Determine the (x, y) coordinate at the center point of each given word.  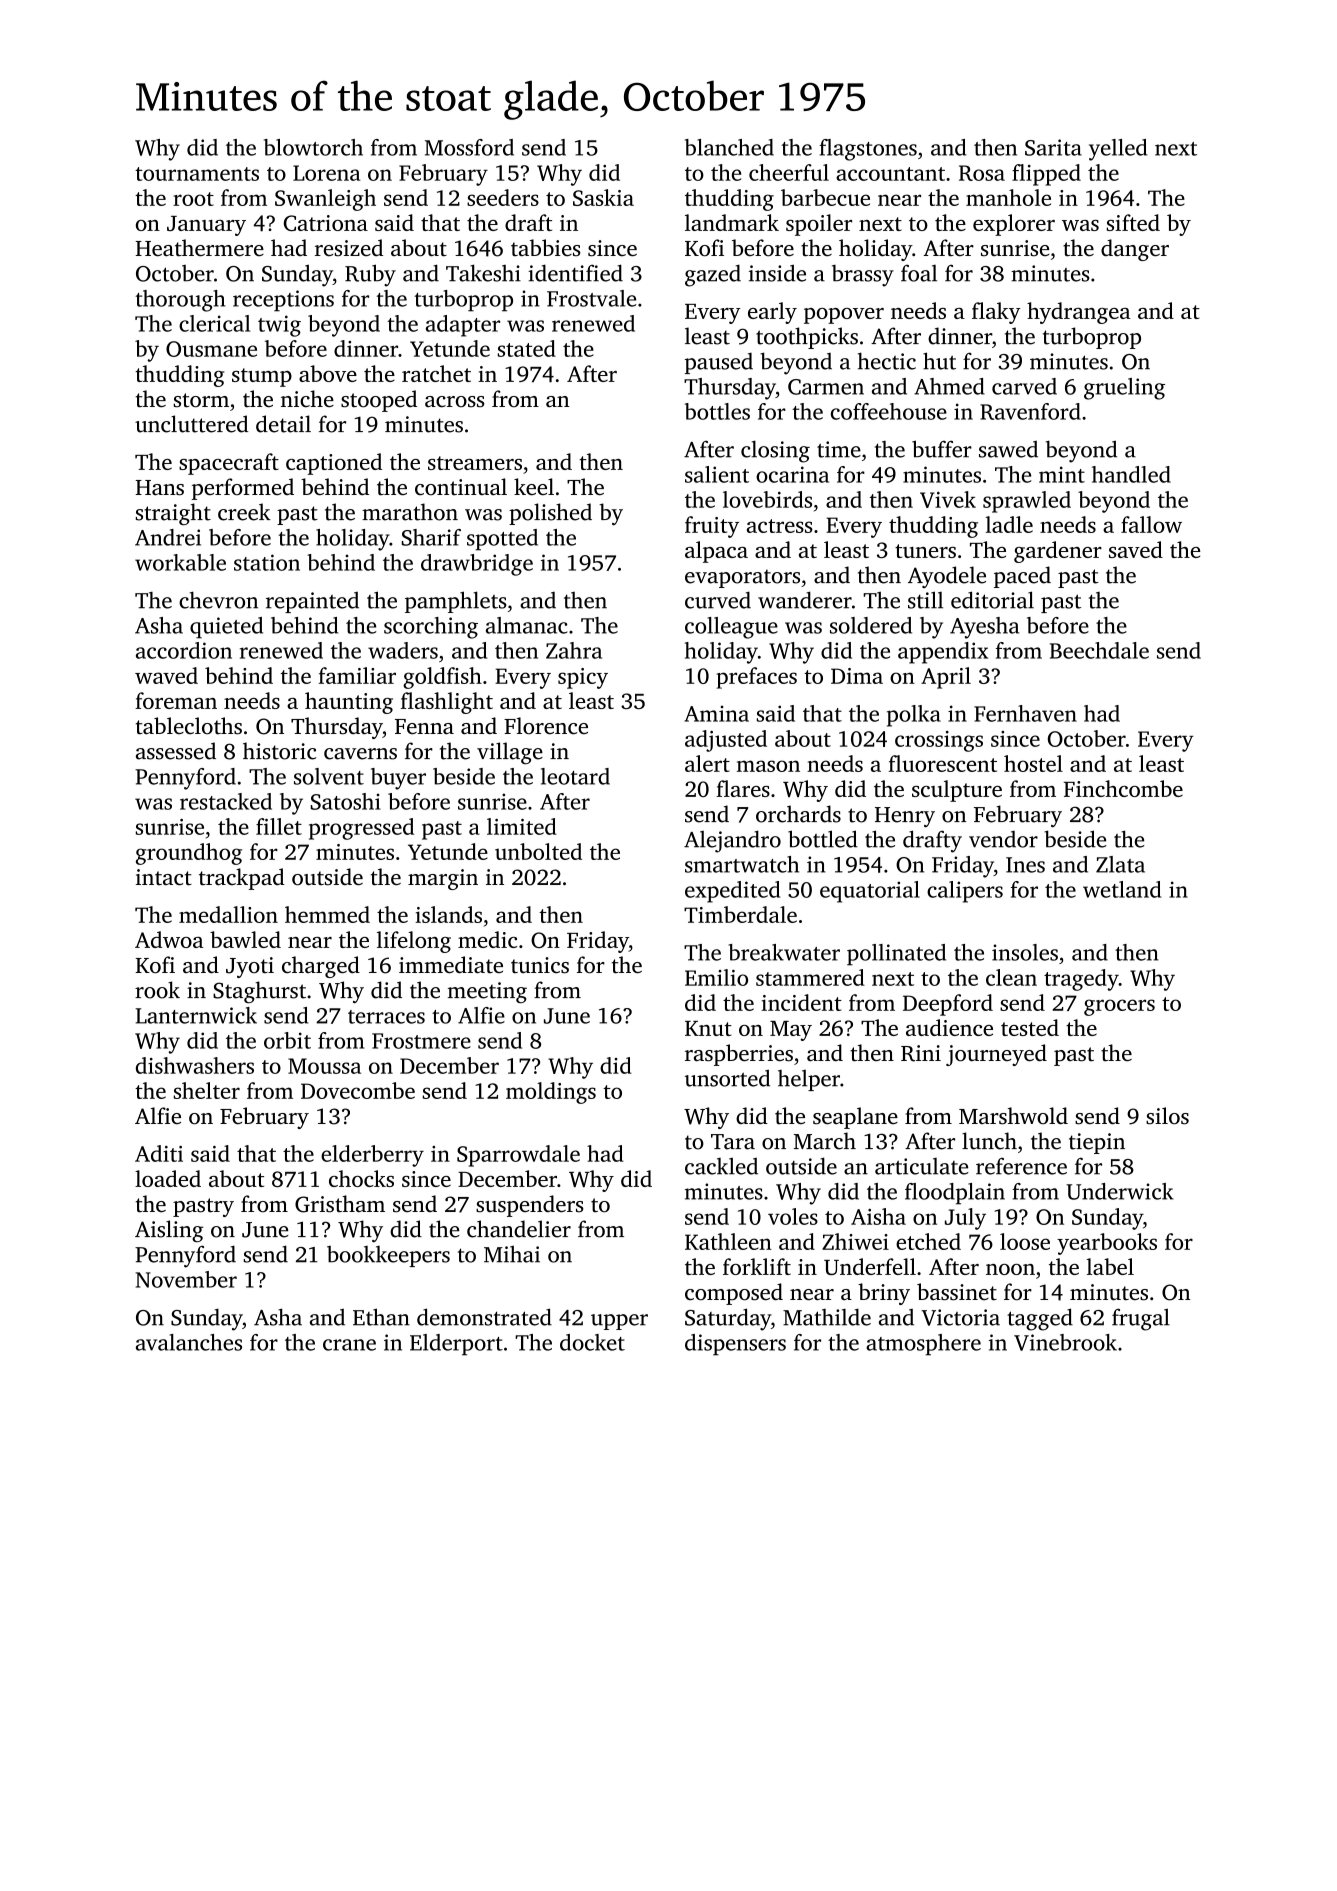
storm (201, 400)
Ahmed (949, 386)
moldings (551, 1093)
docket (592, 1342)
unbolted (538, 851)
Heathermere (199, 248)
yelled (1118, 150)
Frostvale (591, 298)
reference (1021, 1166)
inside (777, 273)
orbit (287, 1040)
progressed (361, 829)
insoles (1025, 952)
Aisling (169, 1231)
